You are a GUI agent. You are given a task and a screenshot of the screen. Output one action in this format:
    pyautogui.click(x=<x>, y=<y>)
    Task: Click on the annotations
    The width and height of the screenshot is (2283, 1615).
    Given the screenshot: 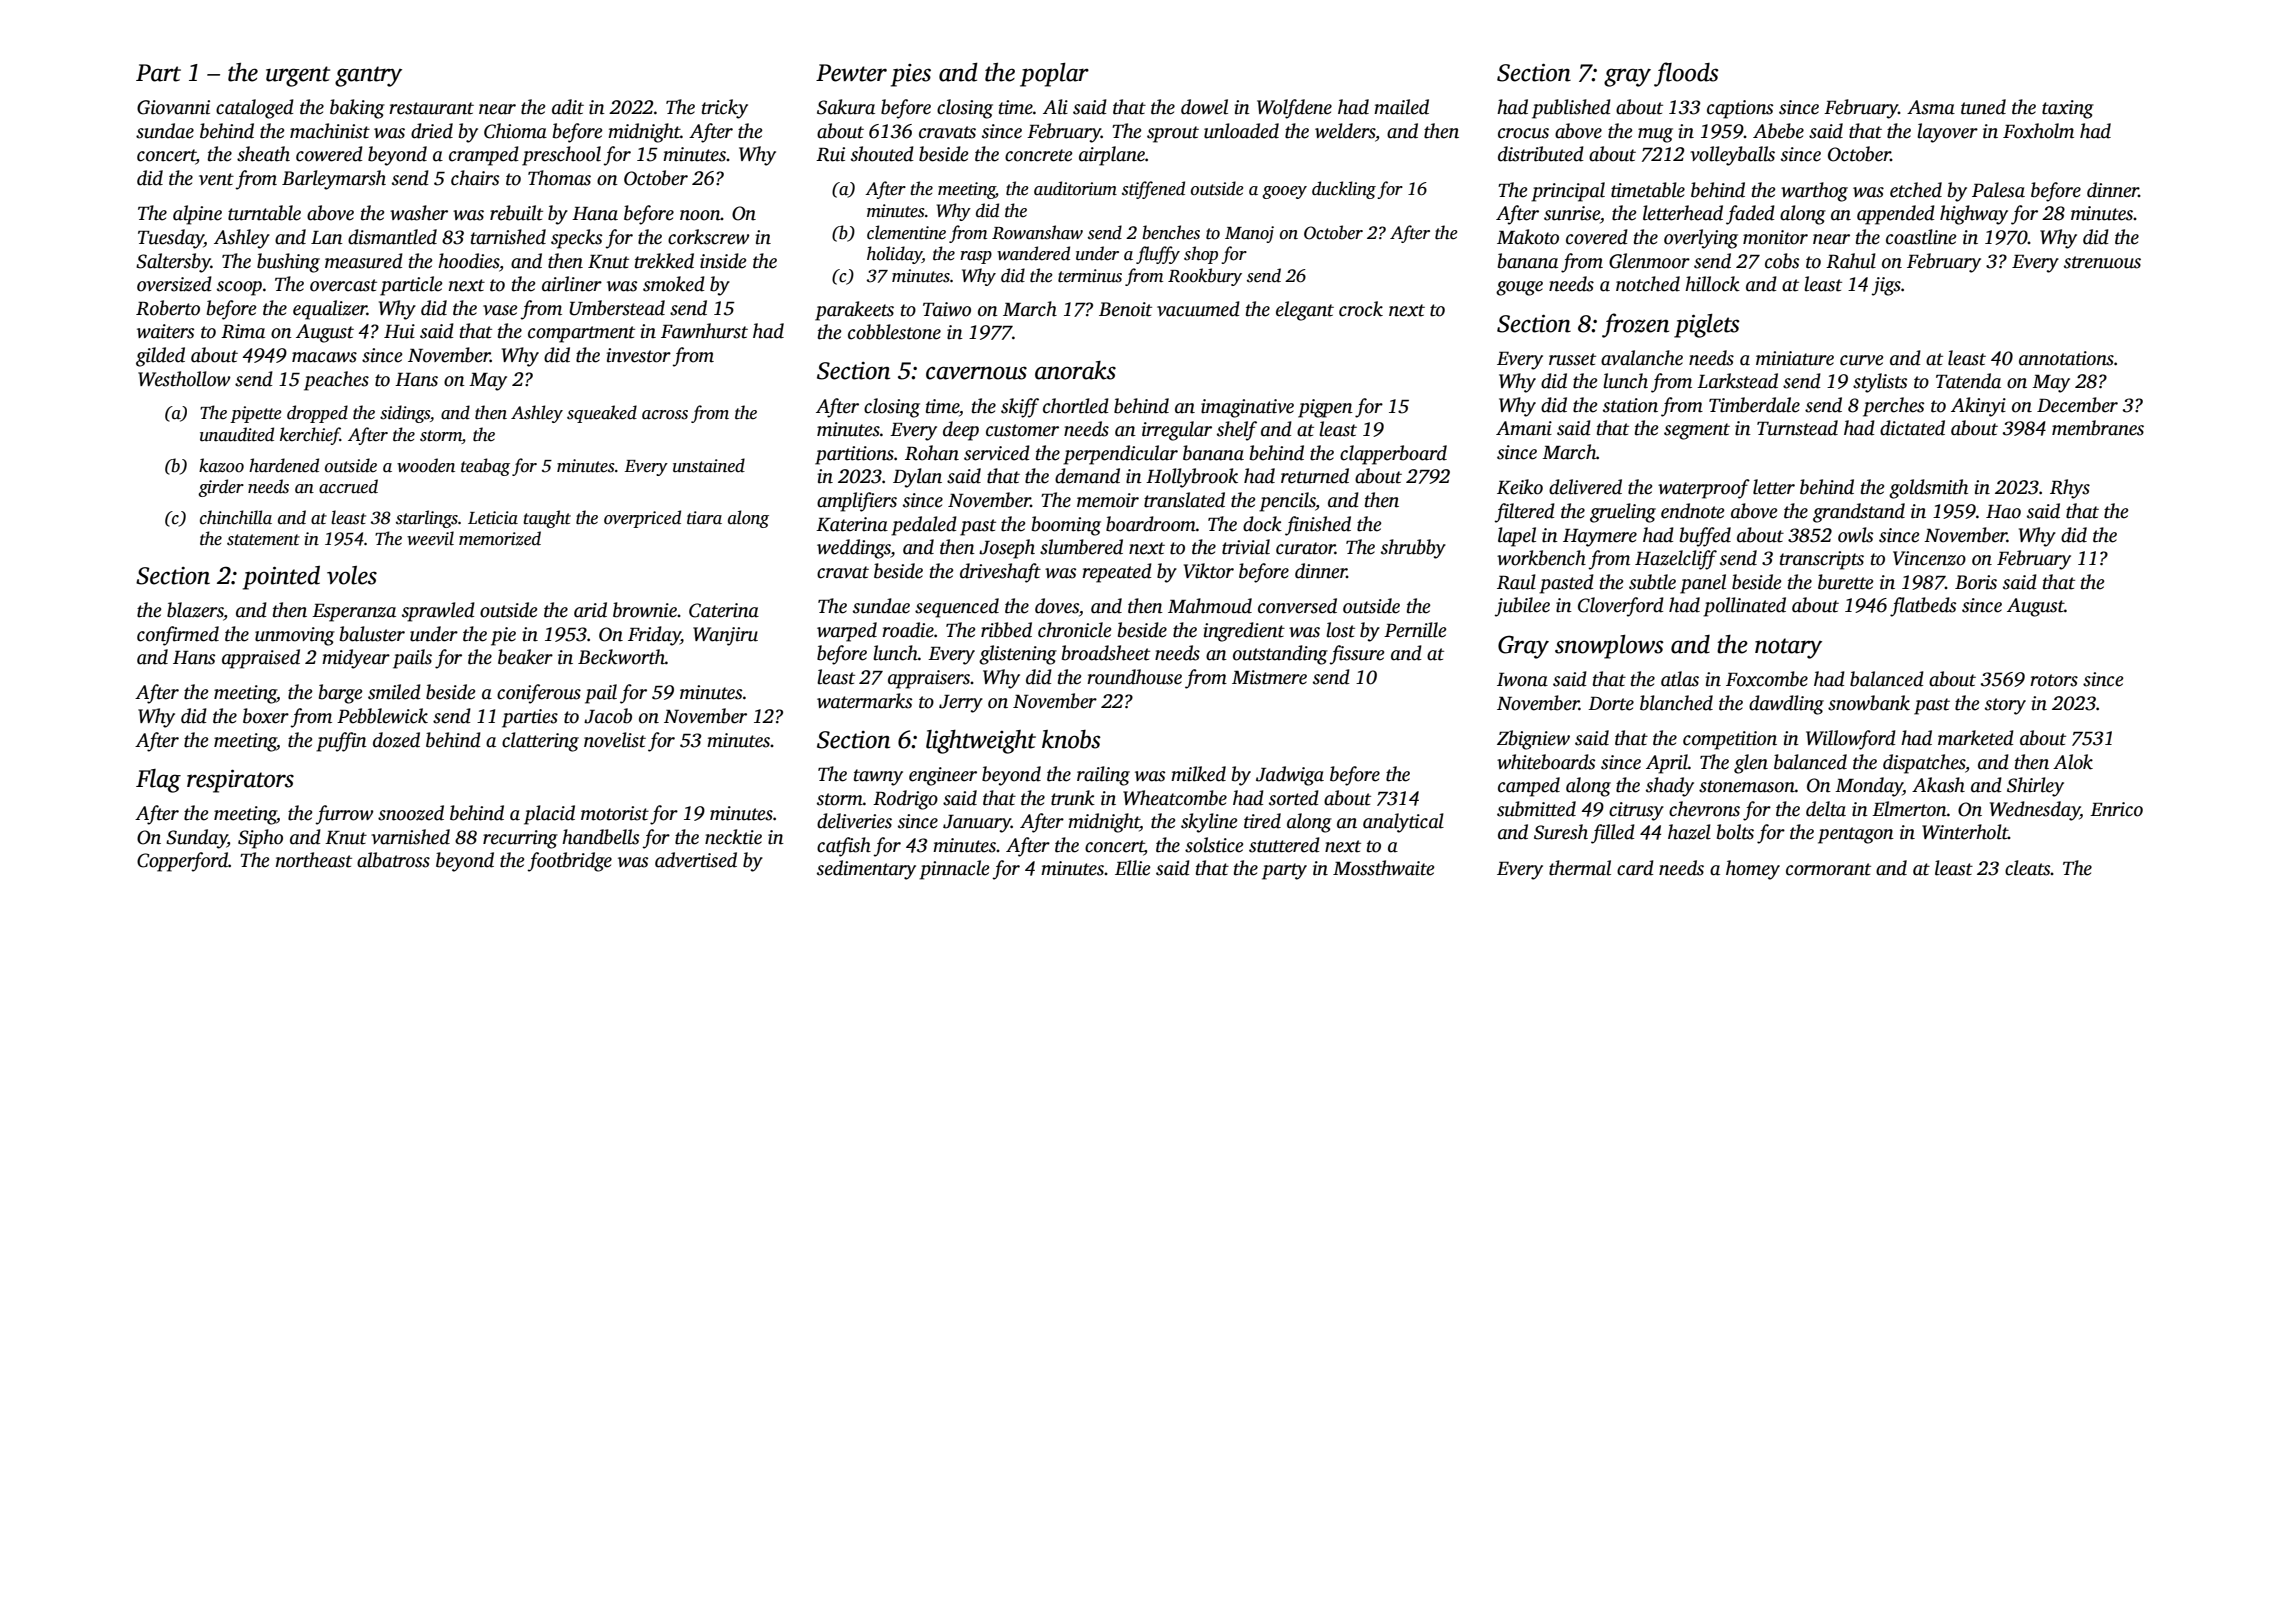 What is the action you would take?
    pyautogui.click(x=2066, y=358)
